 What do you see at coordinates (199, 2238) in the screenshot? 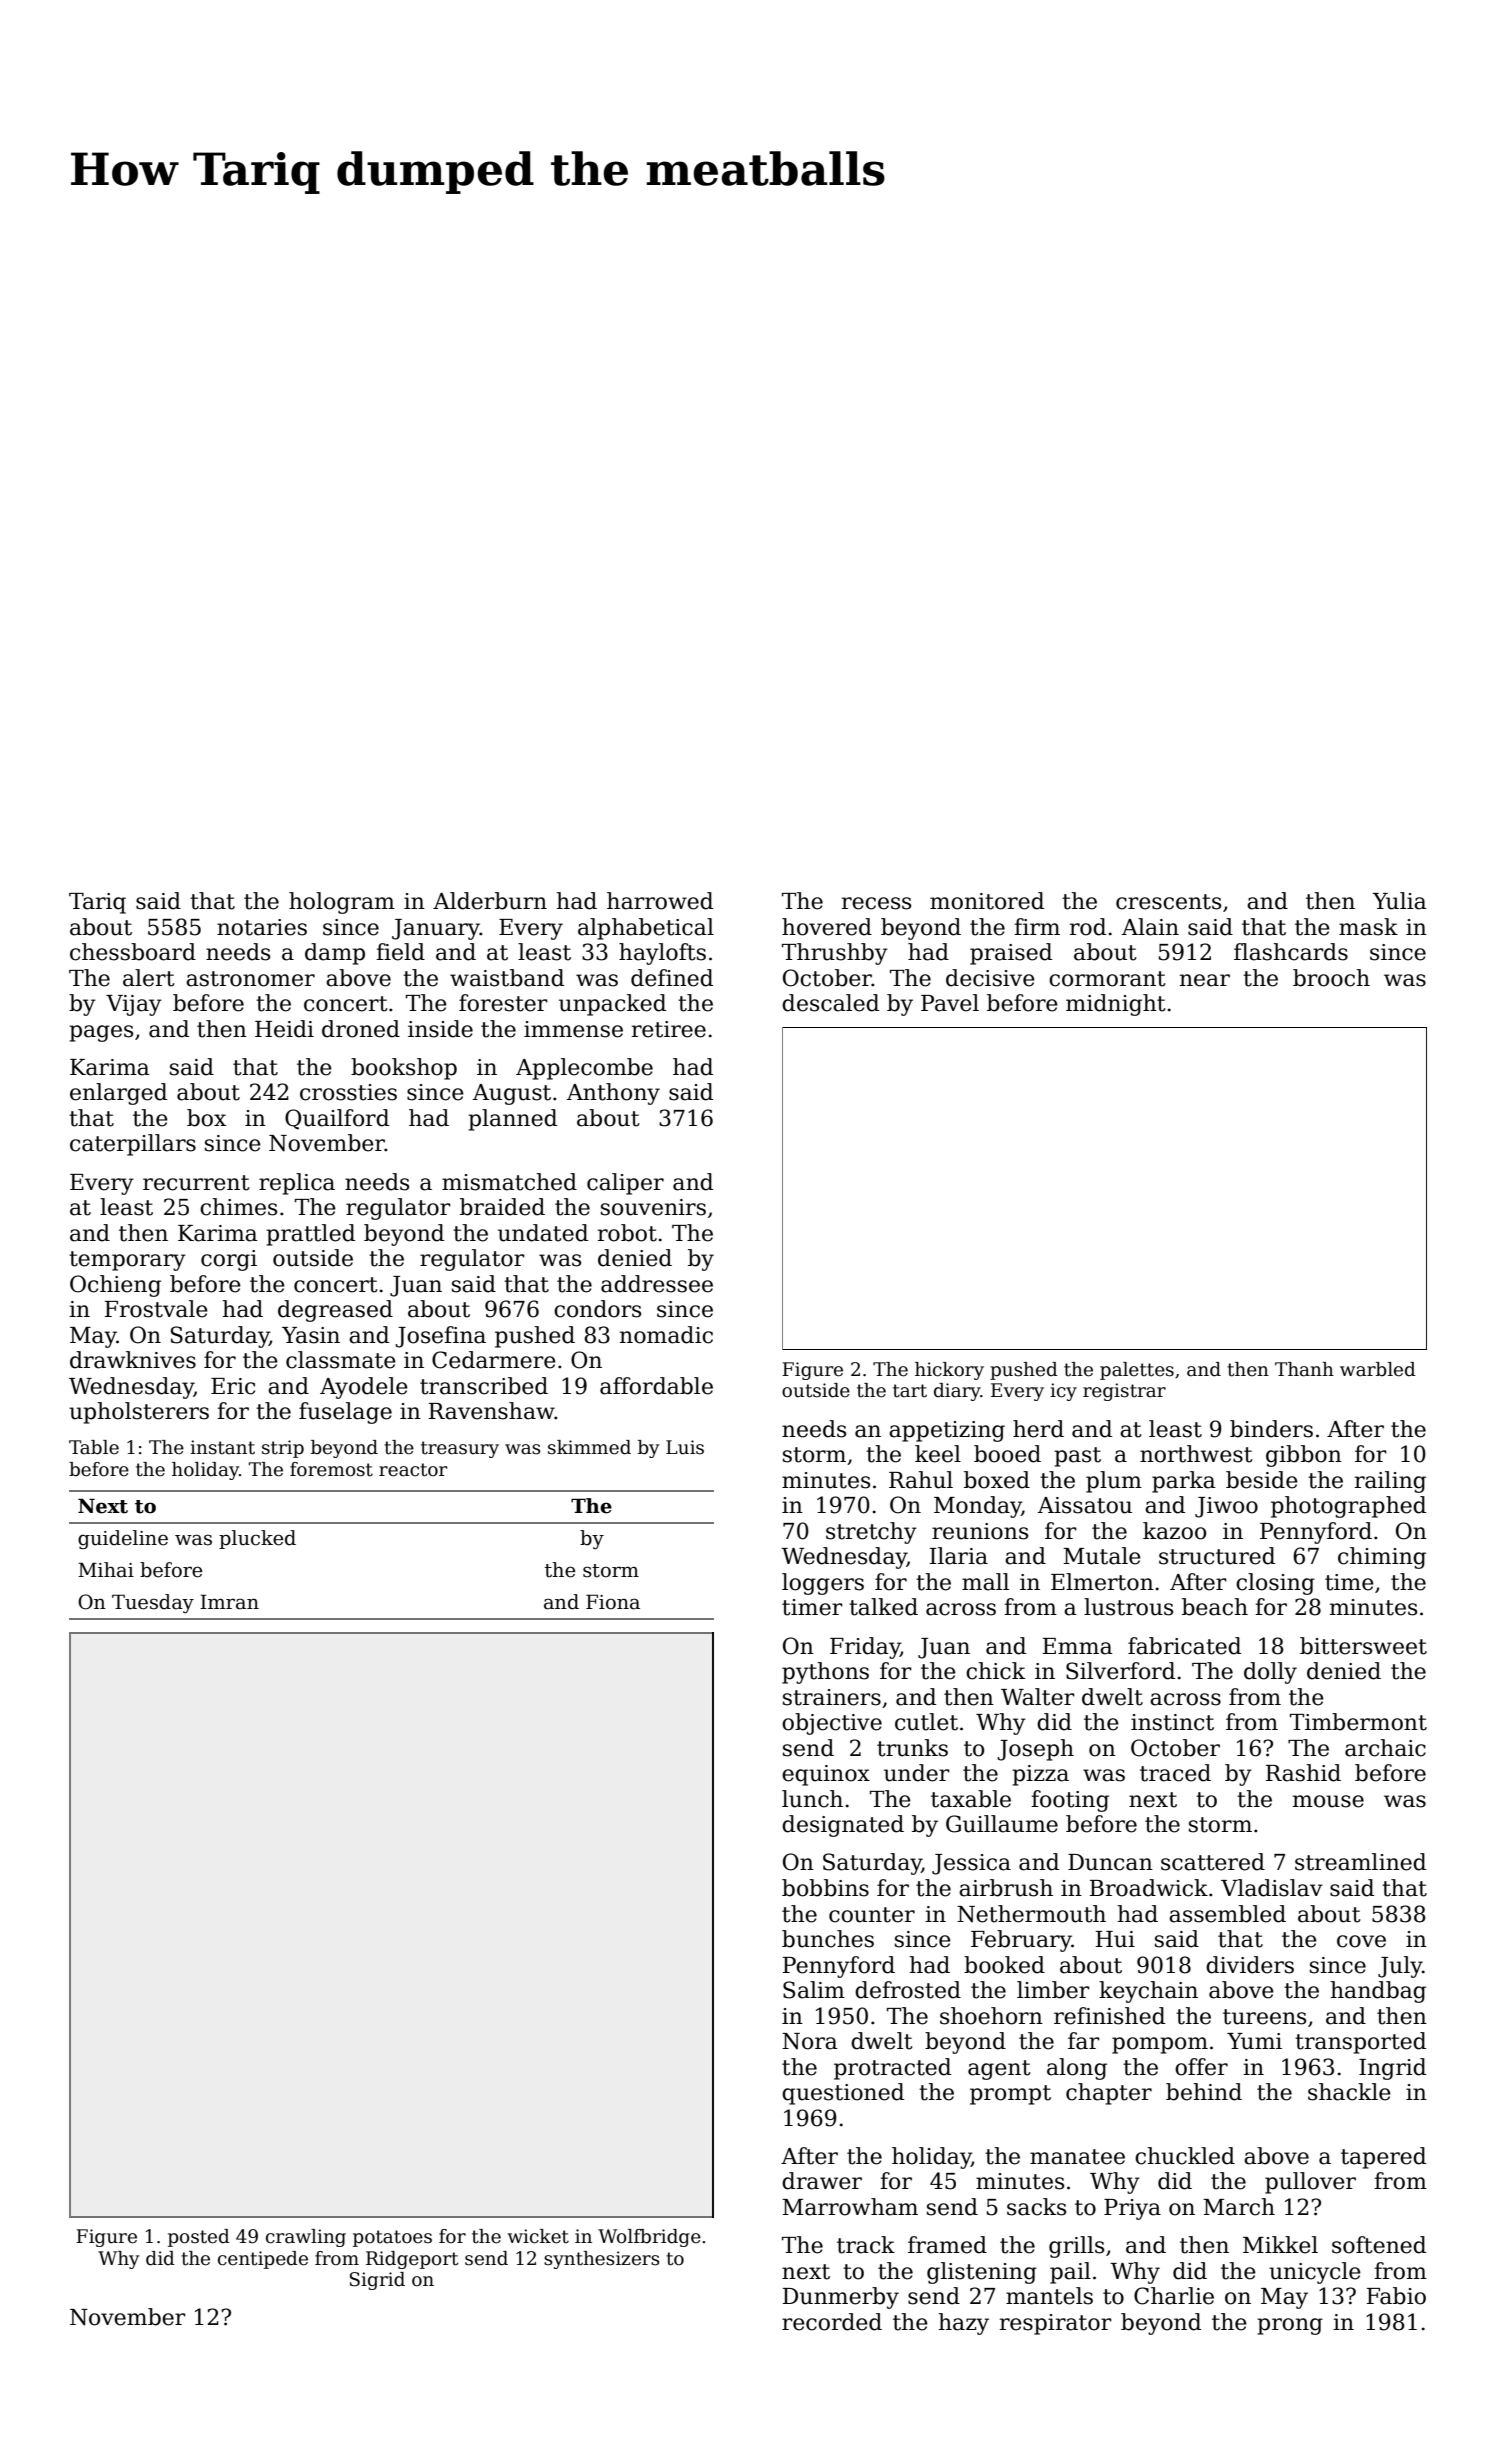
I see `posted` at bounding box center [199, 2238].
